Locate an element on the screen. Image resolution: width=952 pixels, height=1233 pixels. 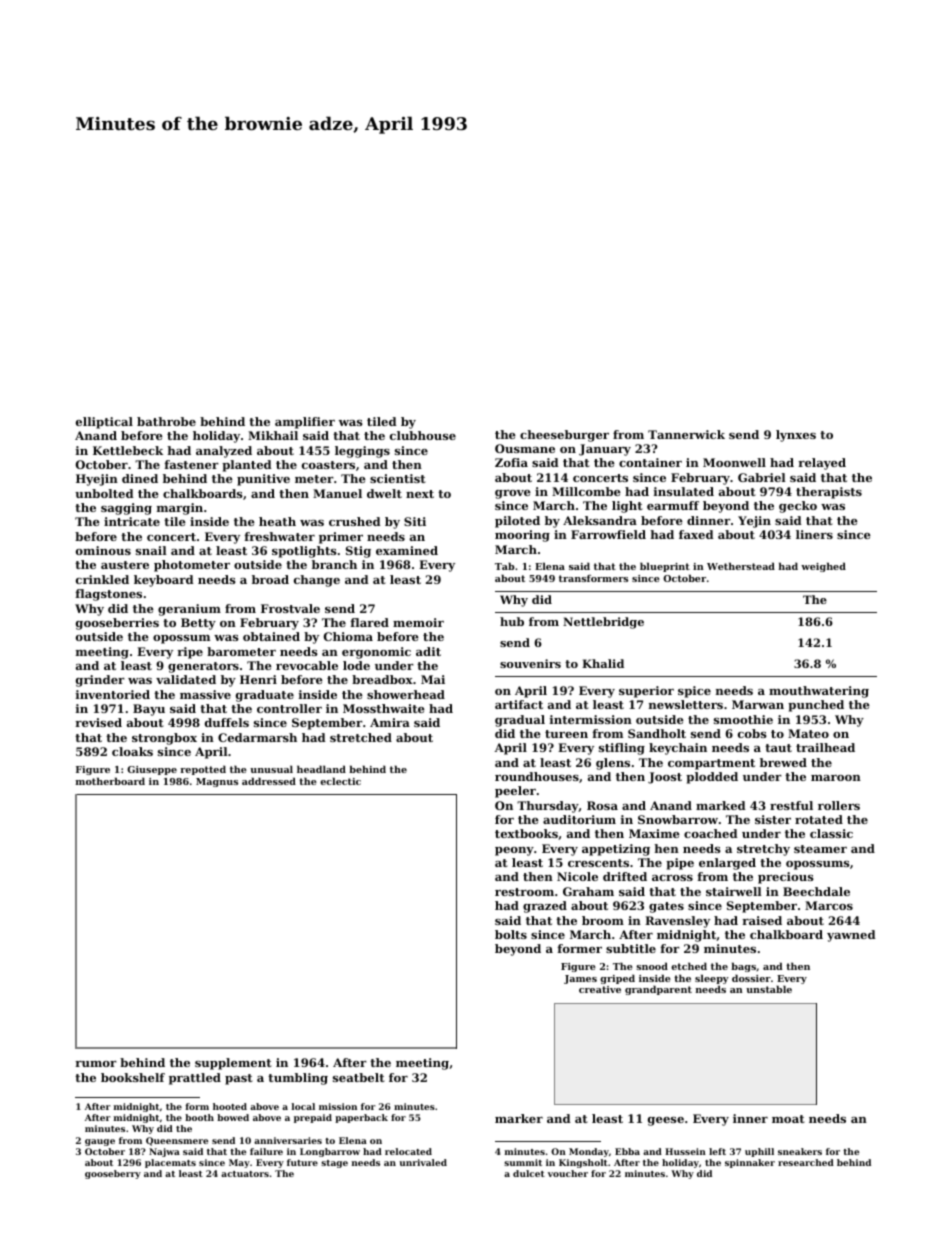
James is located at coordinates (580, 979).
